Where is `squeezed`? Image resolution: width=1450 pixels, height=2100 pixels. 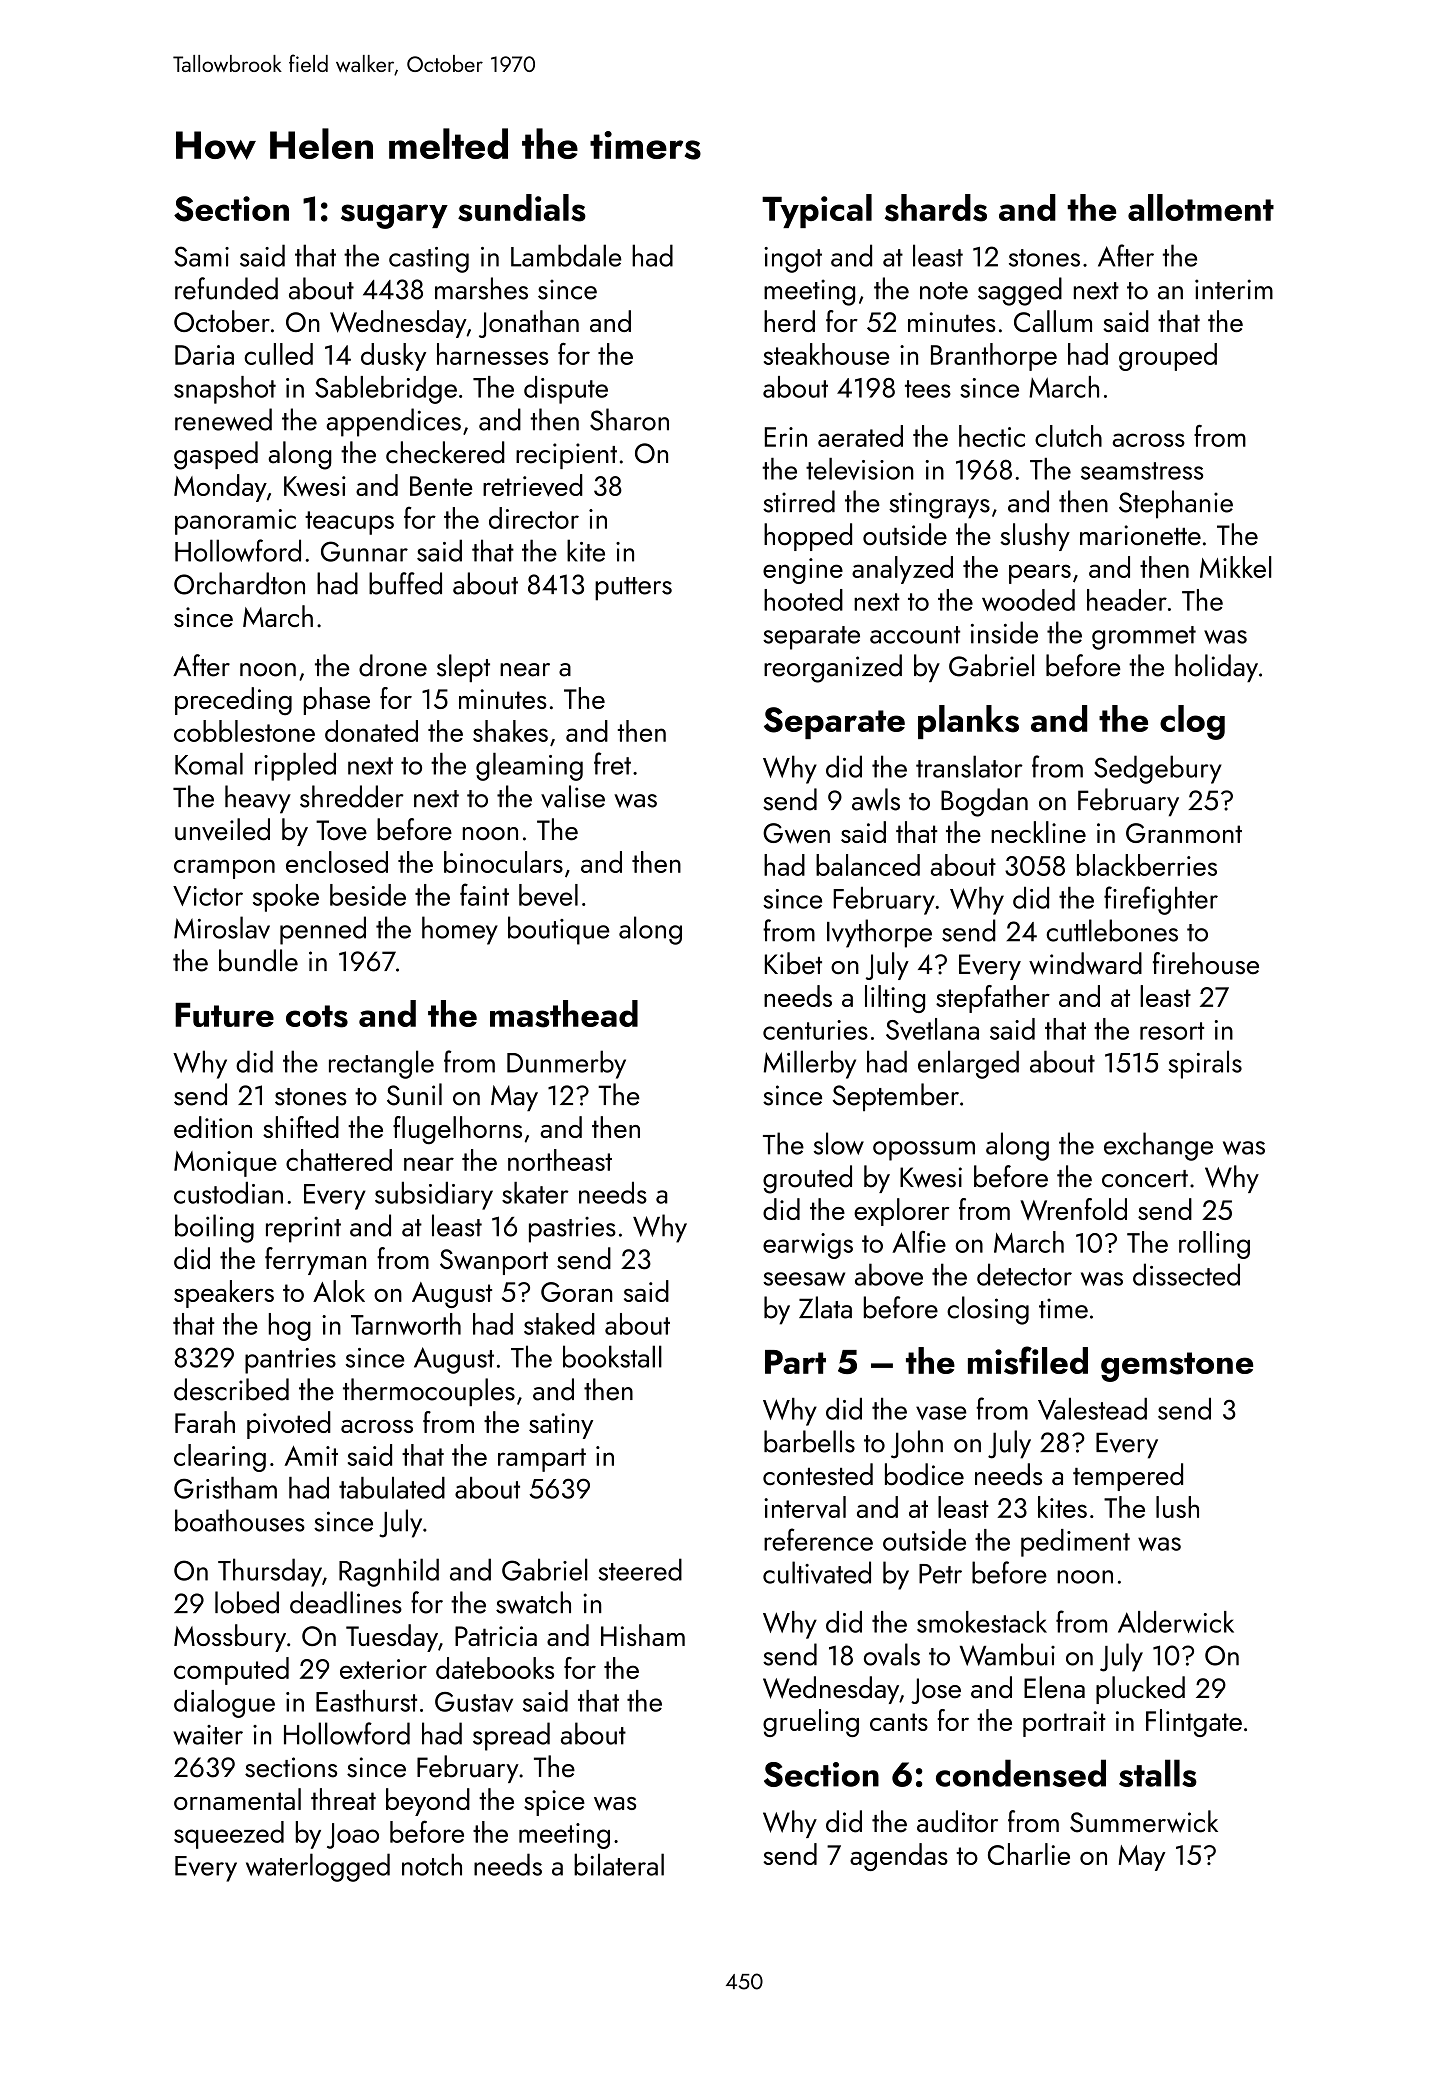
squeezed is located at coordinates (229, 1835).
